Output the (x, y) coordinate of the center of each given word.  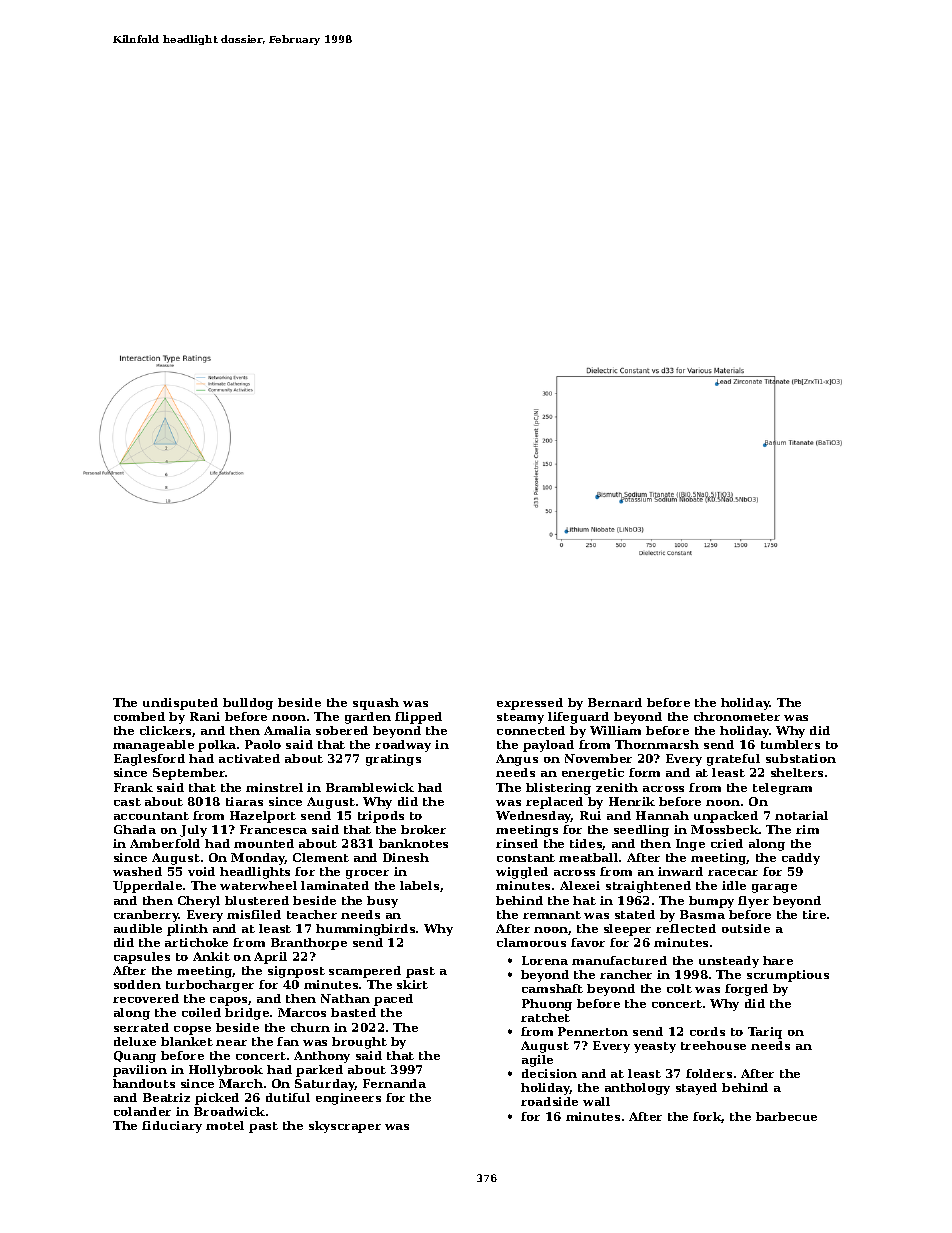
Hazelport (263, 817)
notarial (801, 815)
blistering (558, 789)
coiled (201, 1012)
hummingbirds (365, 930)
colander (142, 1111)
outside (746, 928)
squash (376, 704)
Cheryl (199, 902)
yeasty (655, 1047)
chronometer (737, 716)
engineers (348, 1099)
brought (359, 1043)
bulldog (248, 704)
